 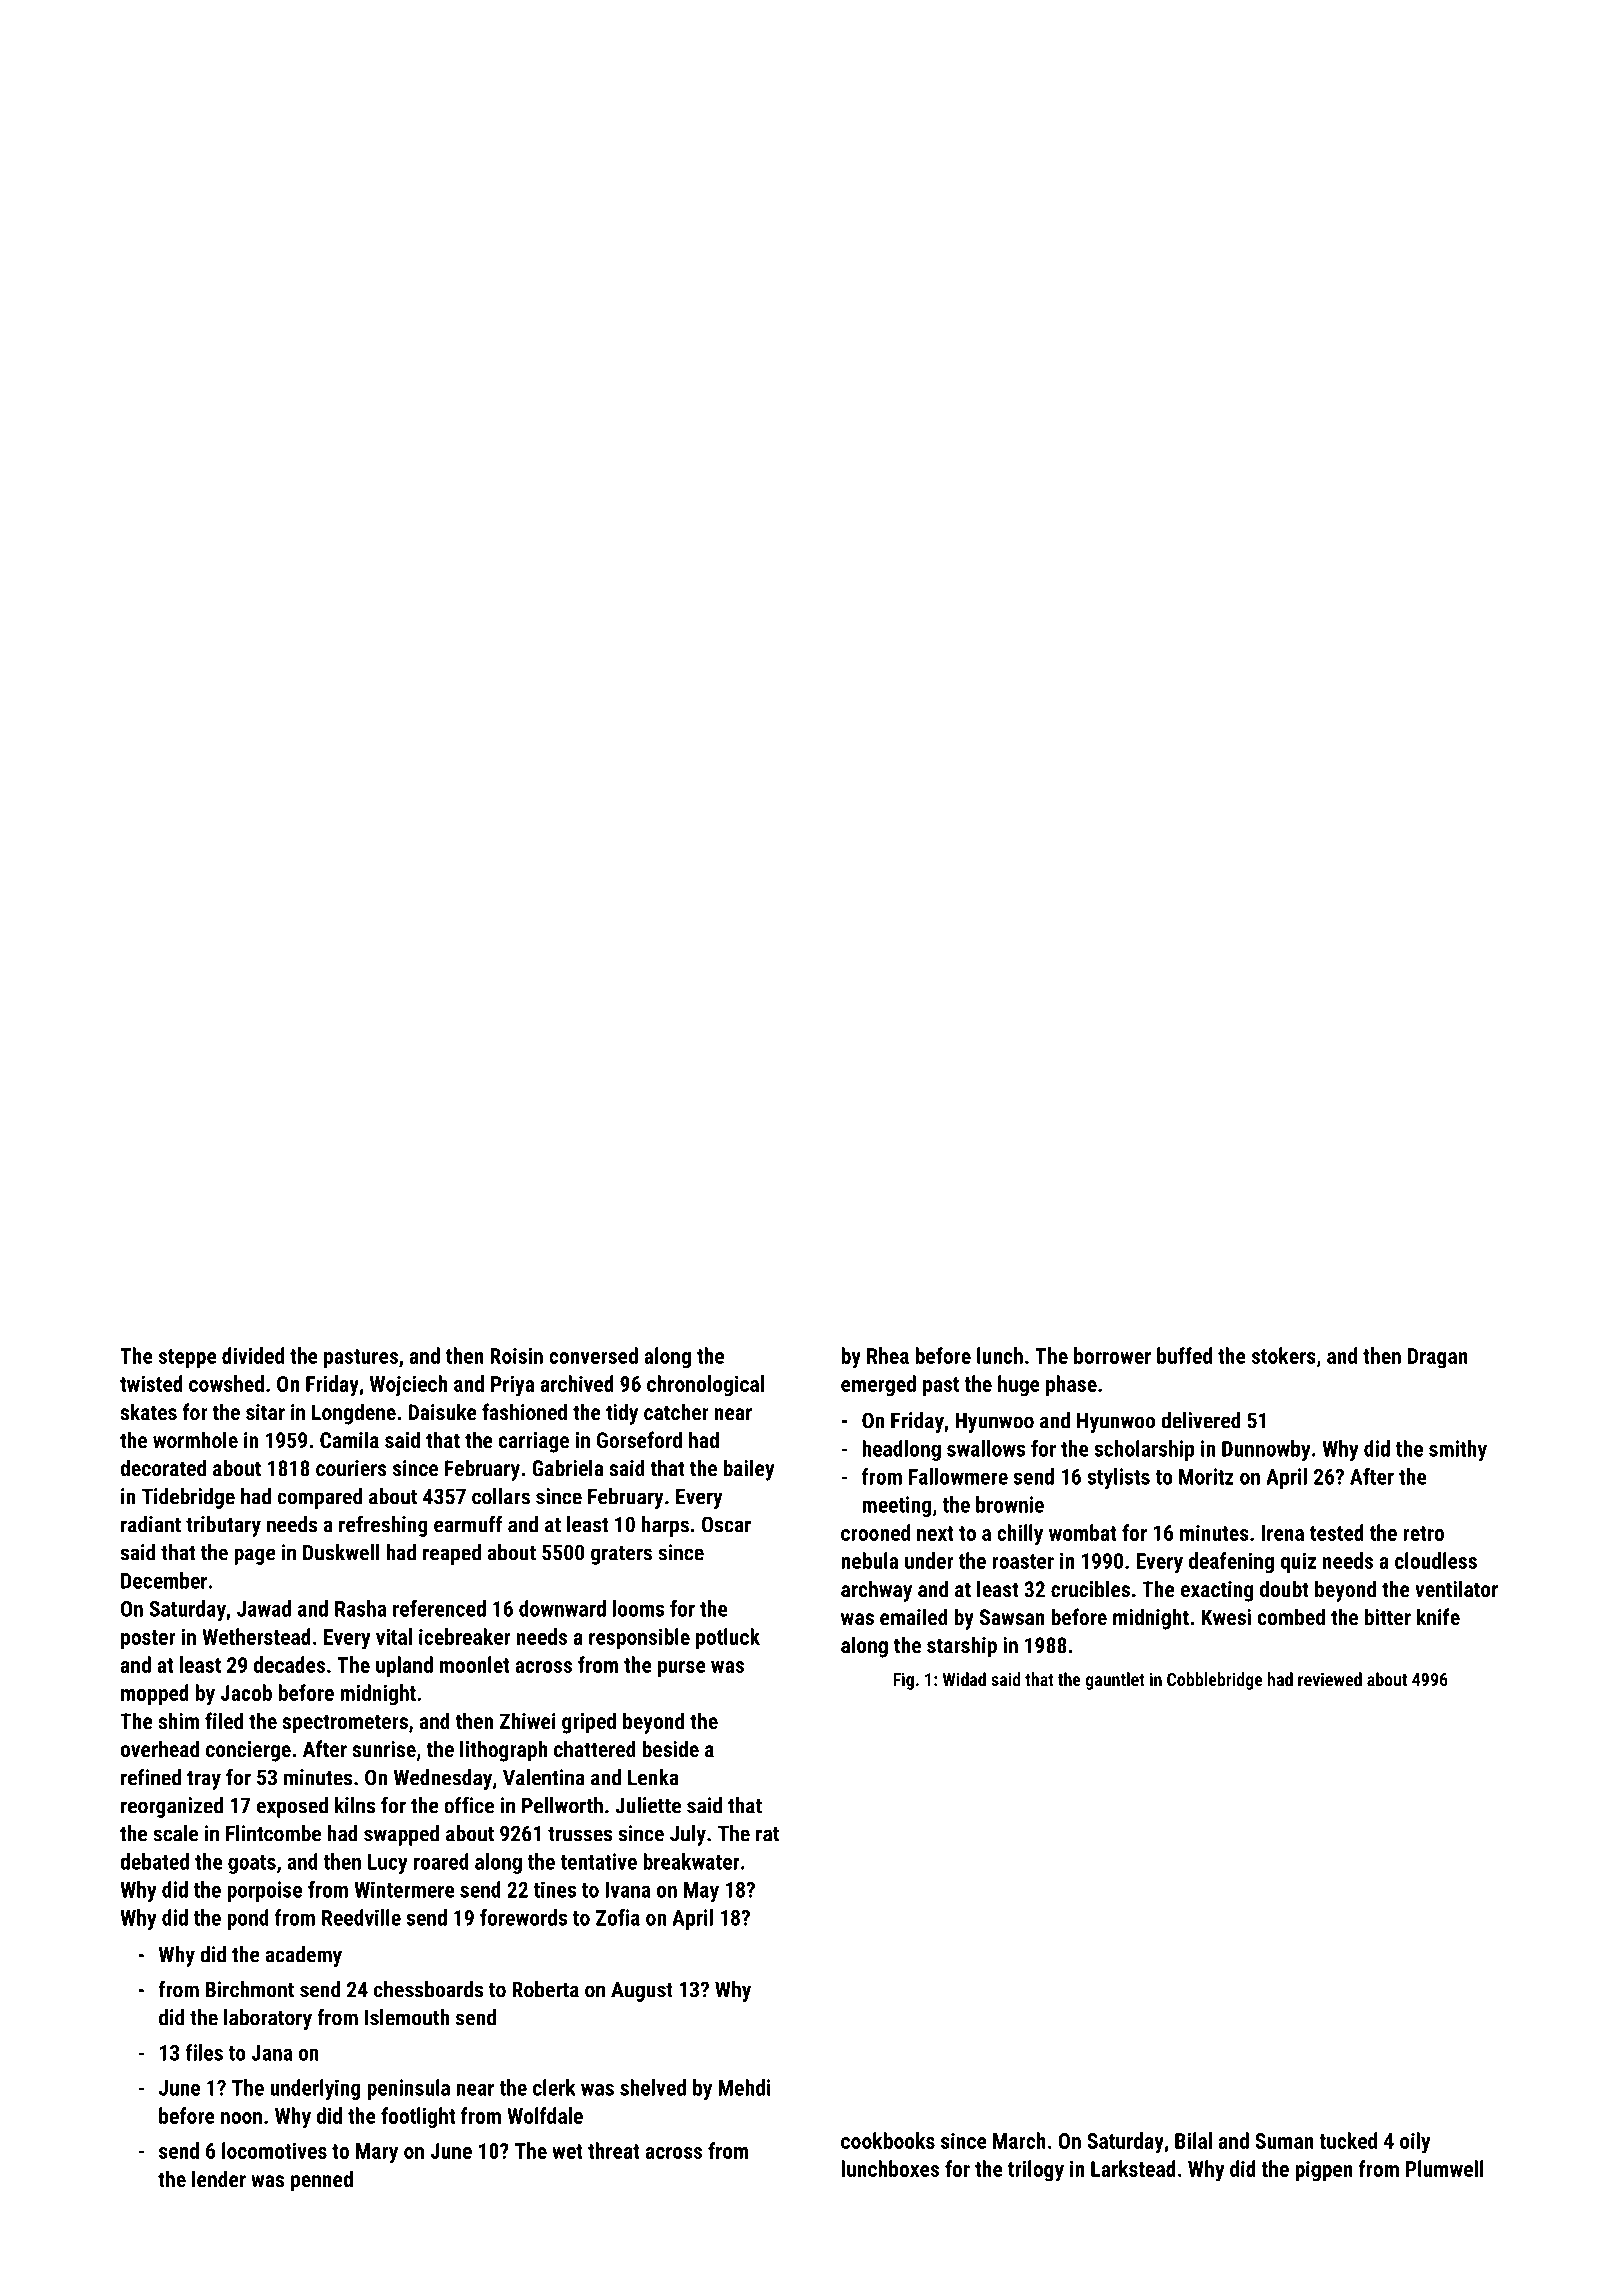 What do you see at coordinates (1348, 2140) in the document?
I see `tucked` at bounding box center [1348, 2140].
